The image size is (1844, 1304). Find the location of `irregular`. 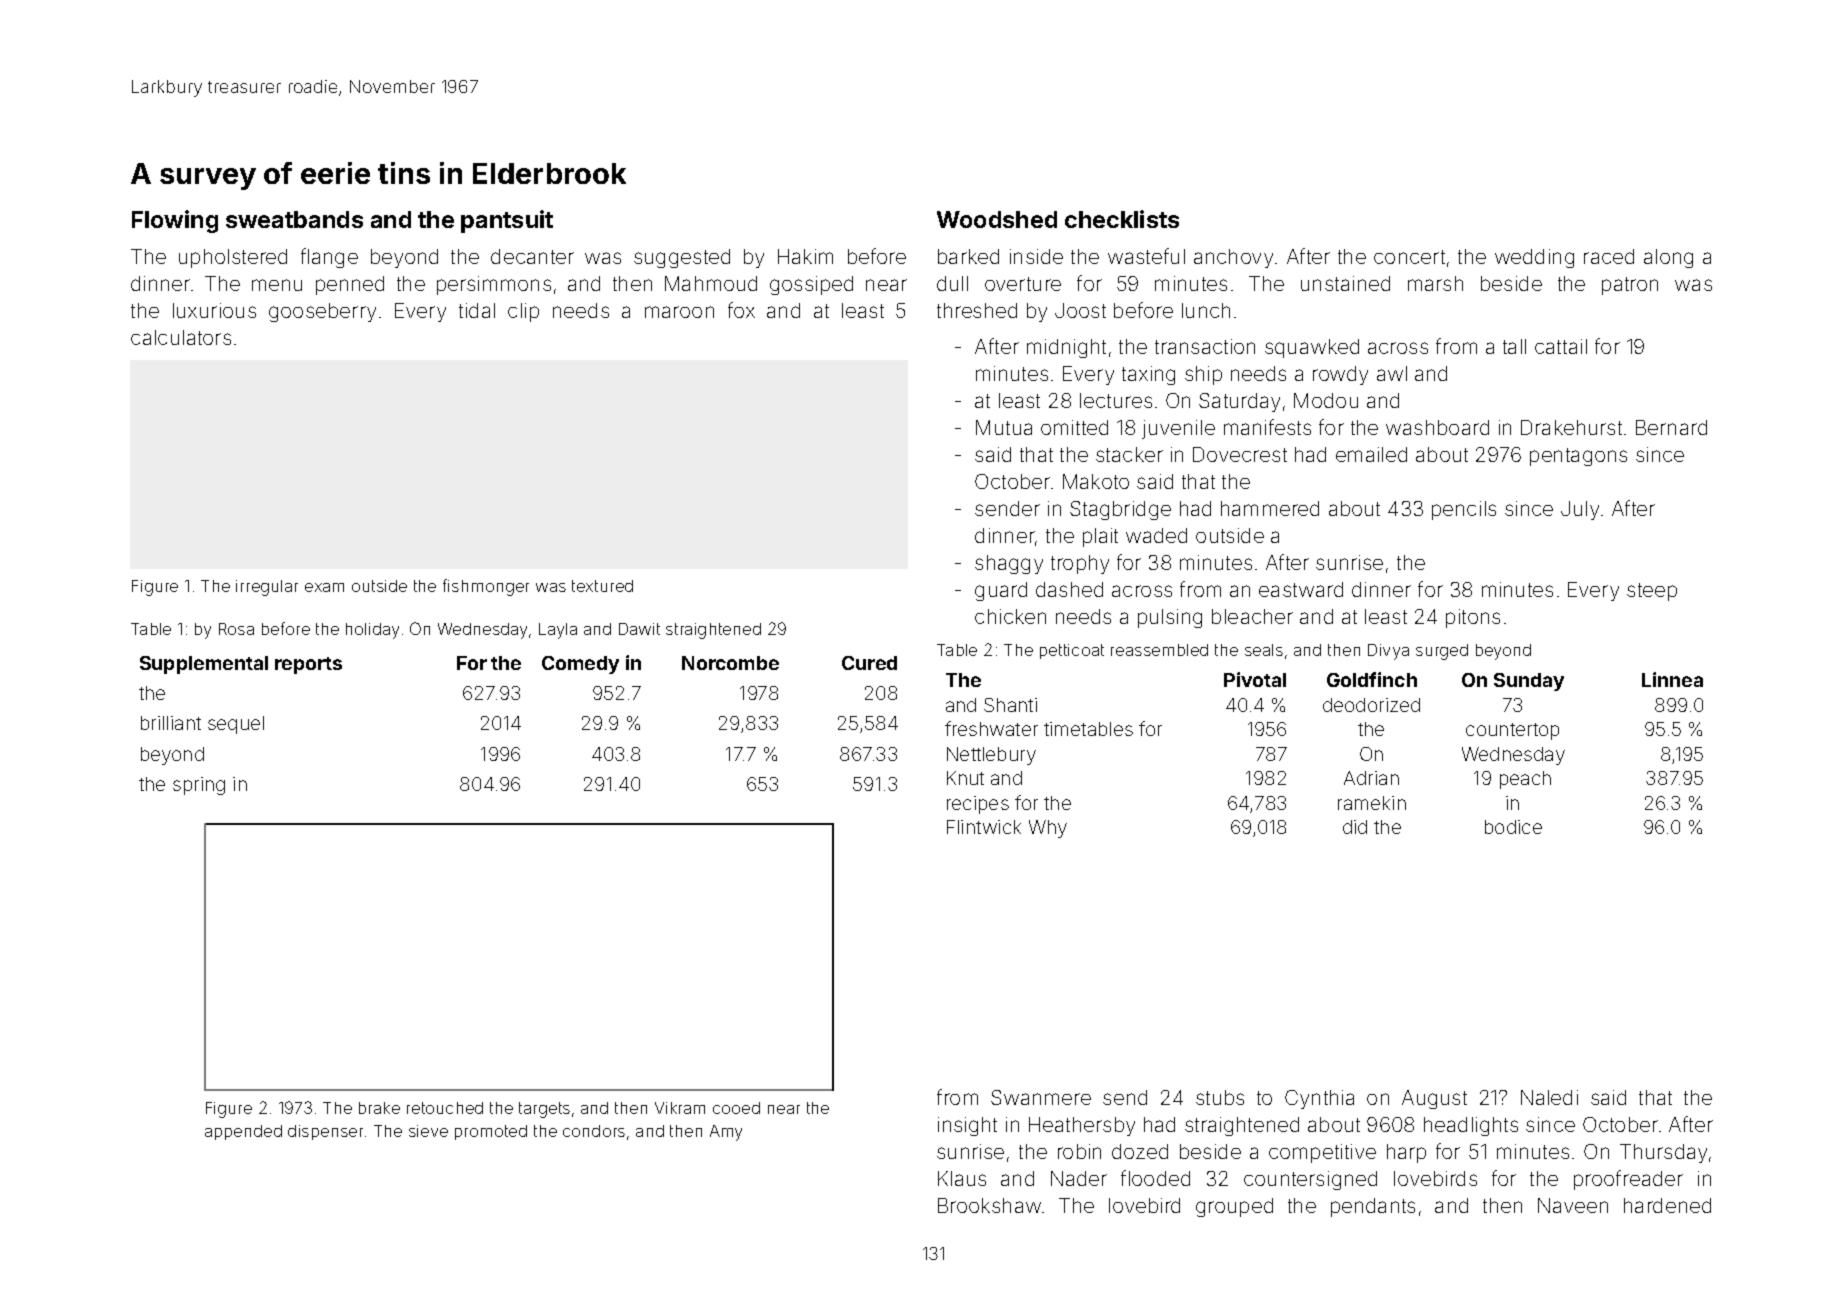

irregular is located at coordinates (267, 588).
